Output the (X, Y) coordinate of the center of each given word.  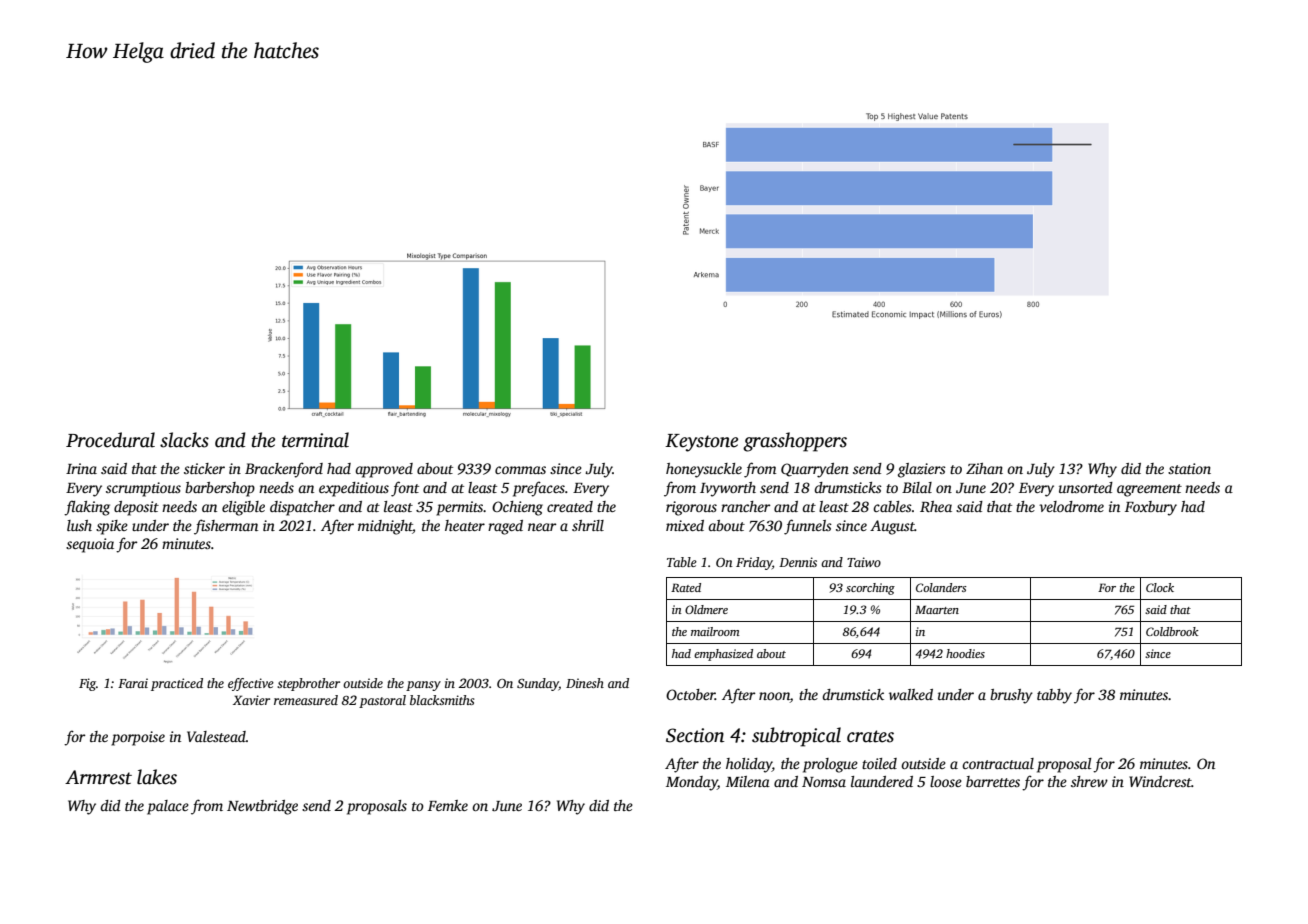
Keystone (701, 443)
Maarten (937, 609)
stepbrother (308, 684)
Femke (448, 805)
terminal (315, 440)
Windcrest (1160, 781)
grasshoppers (795, 442)
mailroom (715, 631)
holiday (749, 765)
